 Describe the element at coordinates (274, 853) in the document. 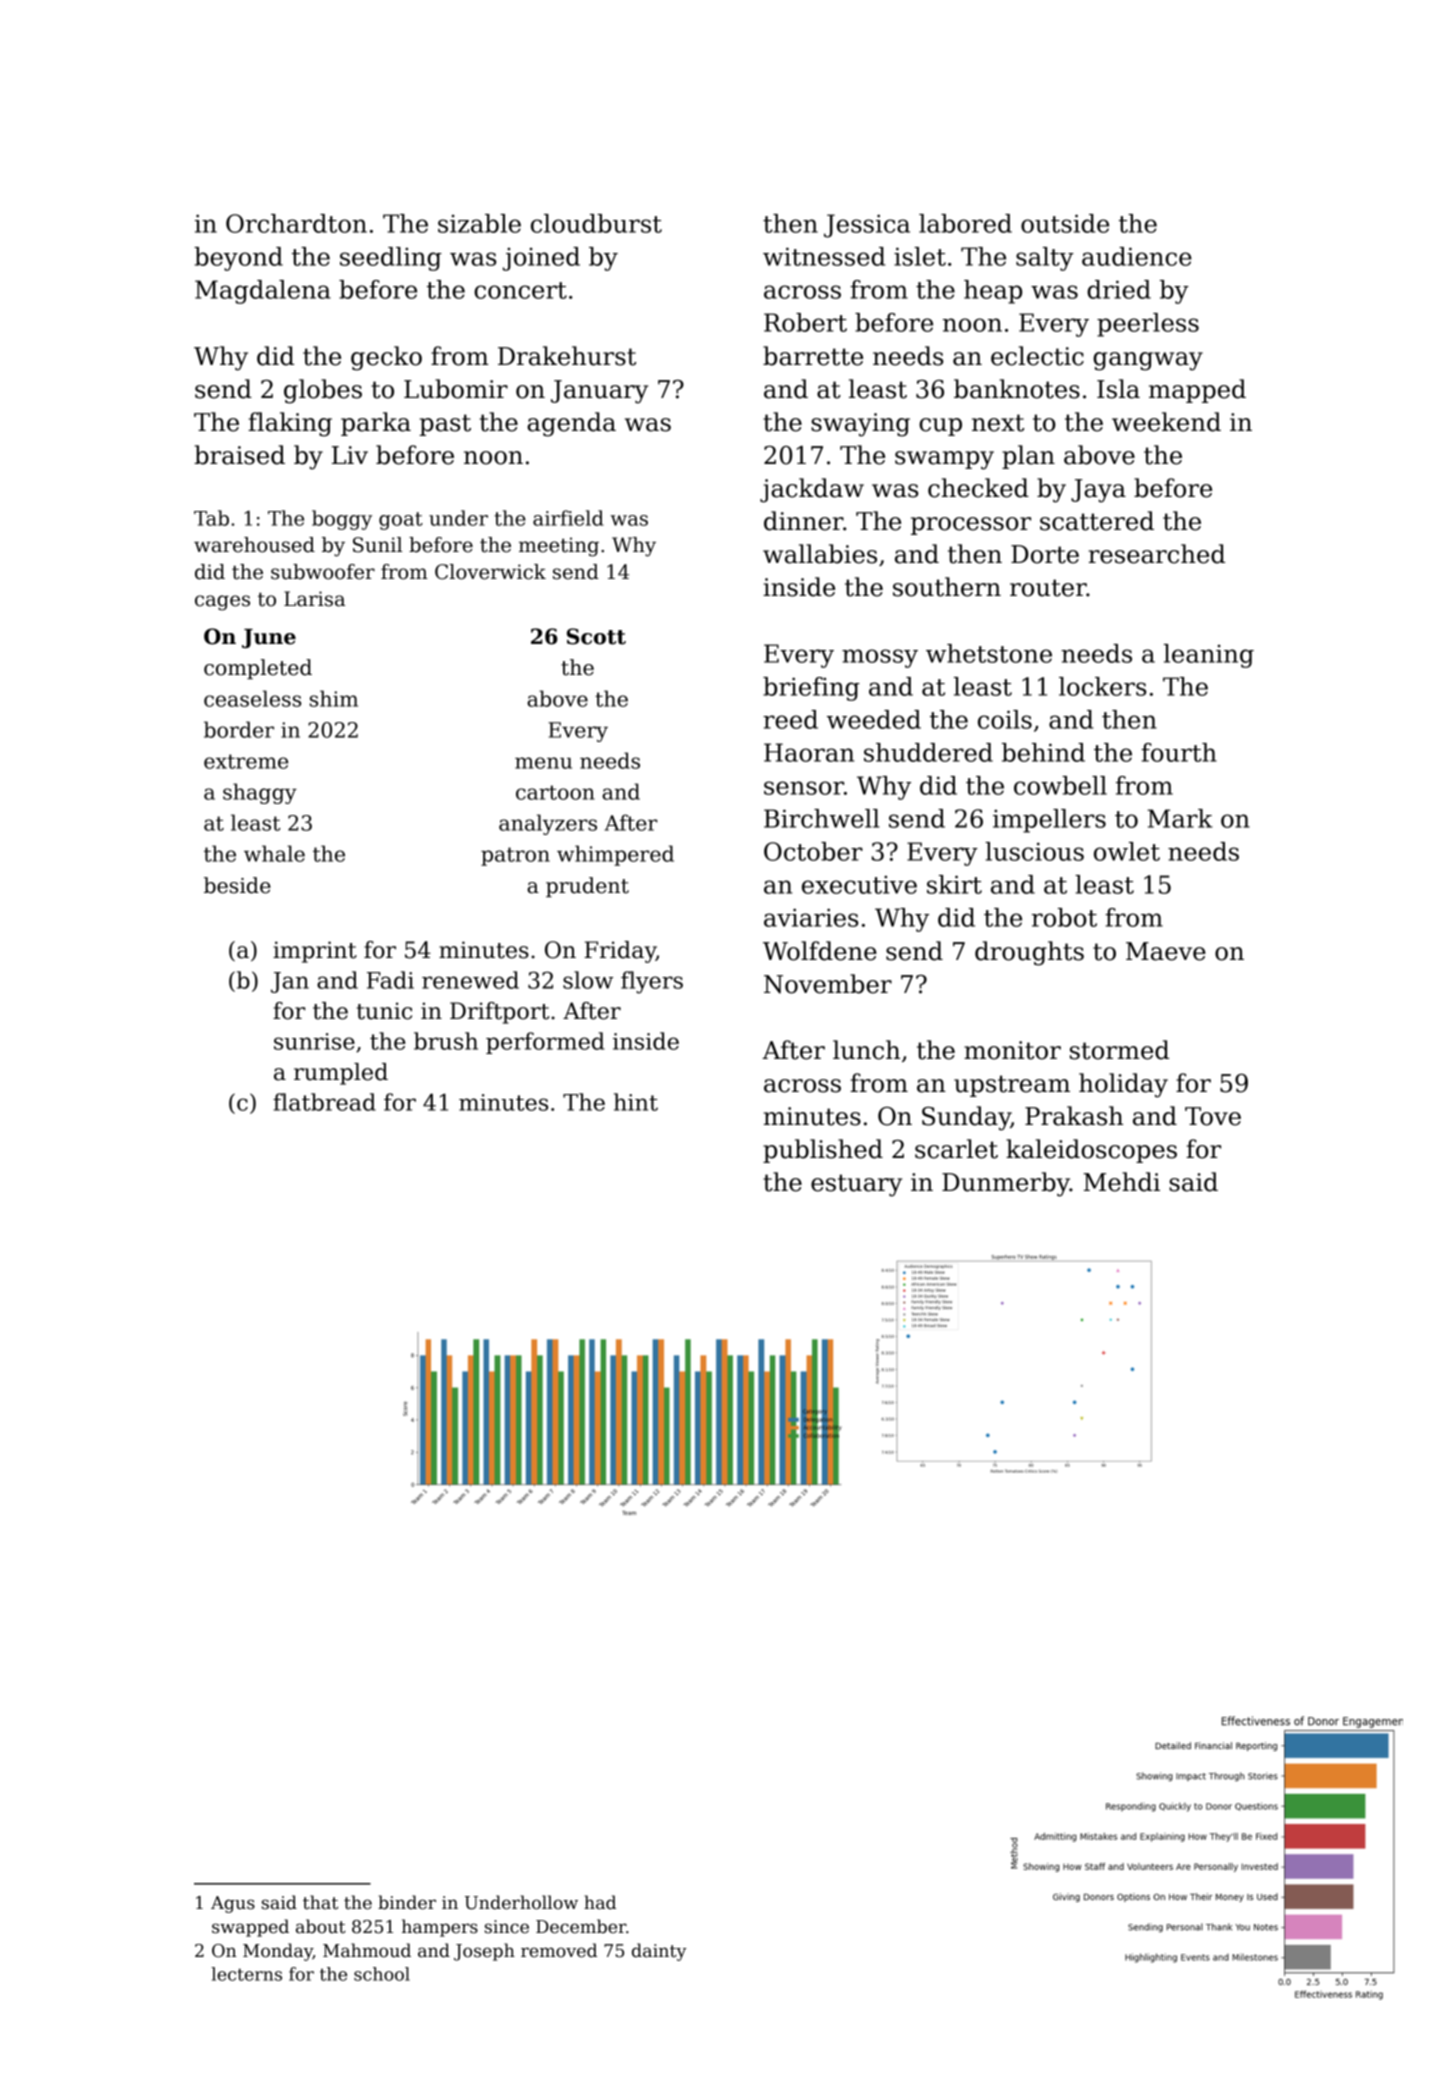

I see `whale` at that location.
